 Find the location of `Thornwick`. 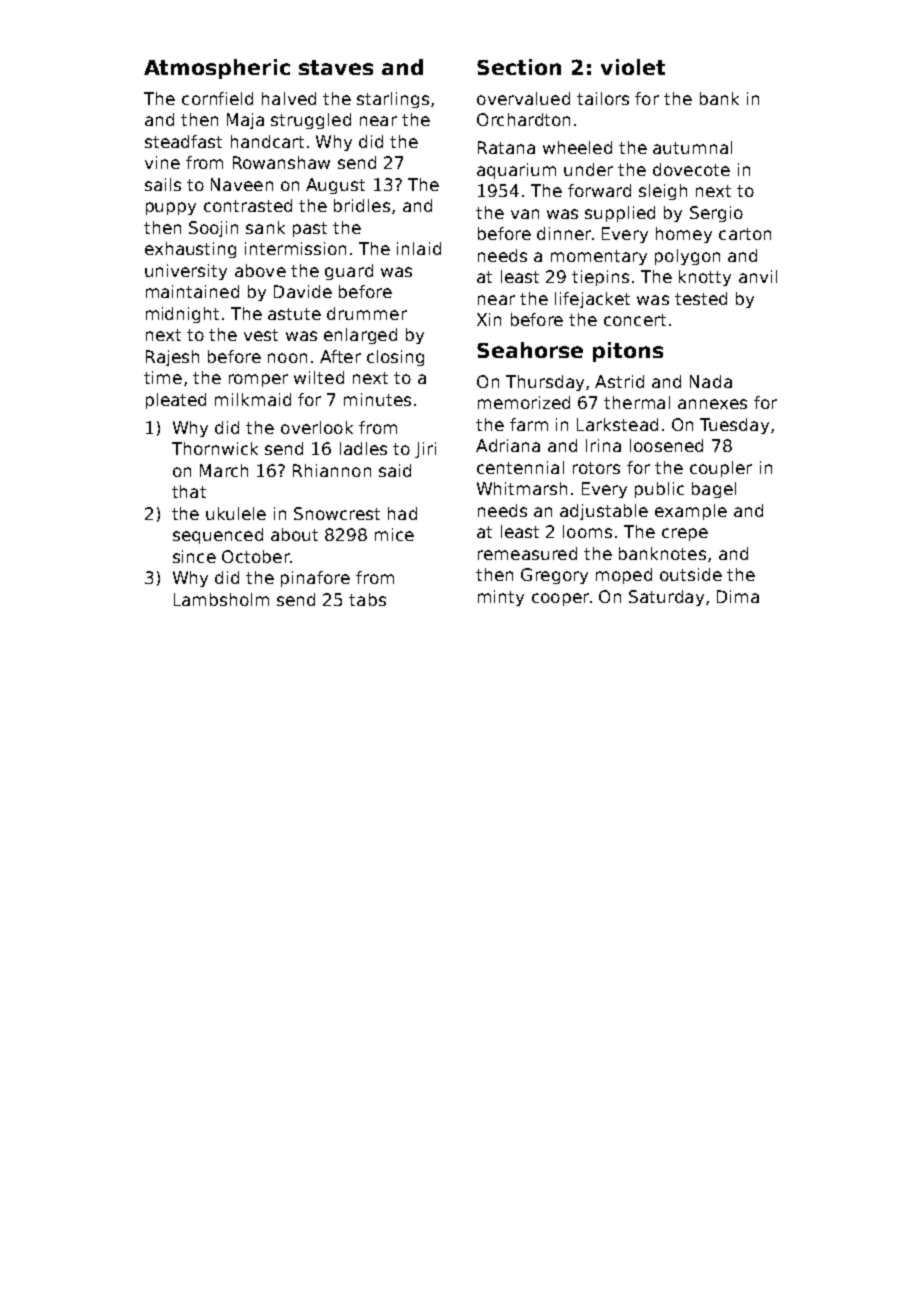

Thornwick is located at coordinates (215, 448).
